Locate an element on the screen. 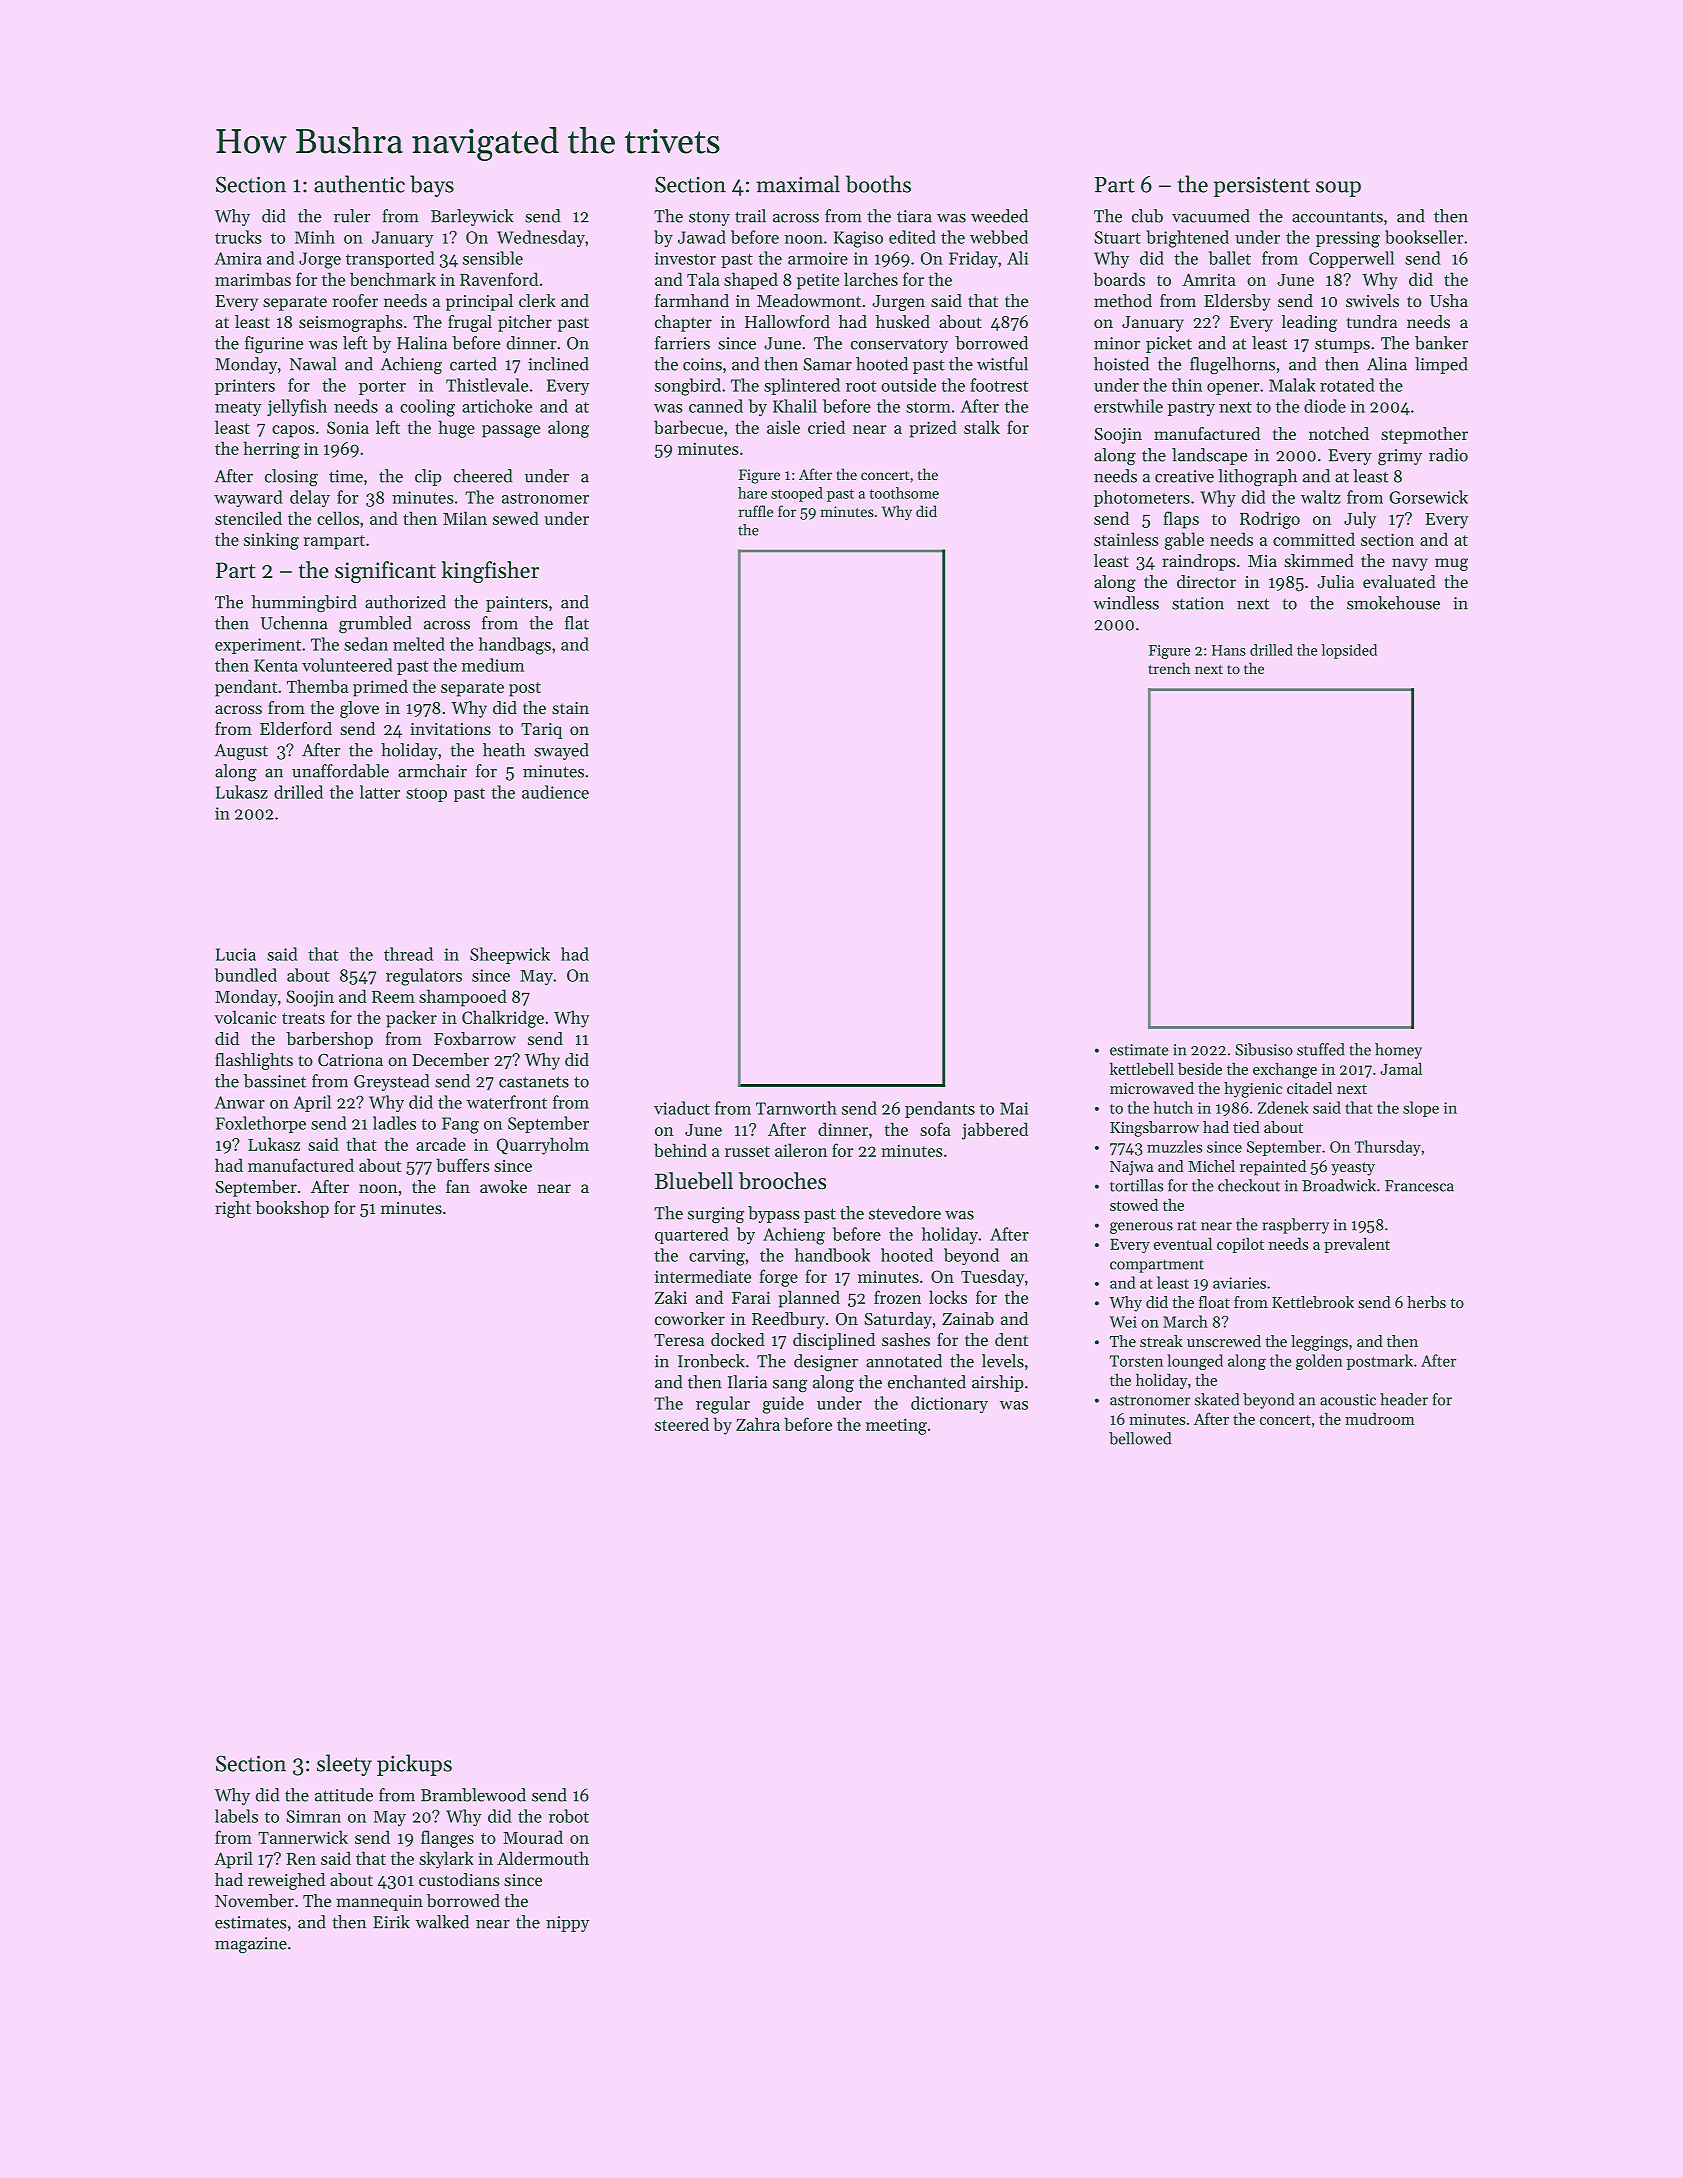  trucks is located at coordinates (238, 237).
